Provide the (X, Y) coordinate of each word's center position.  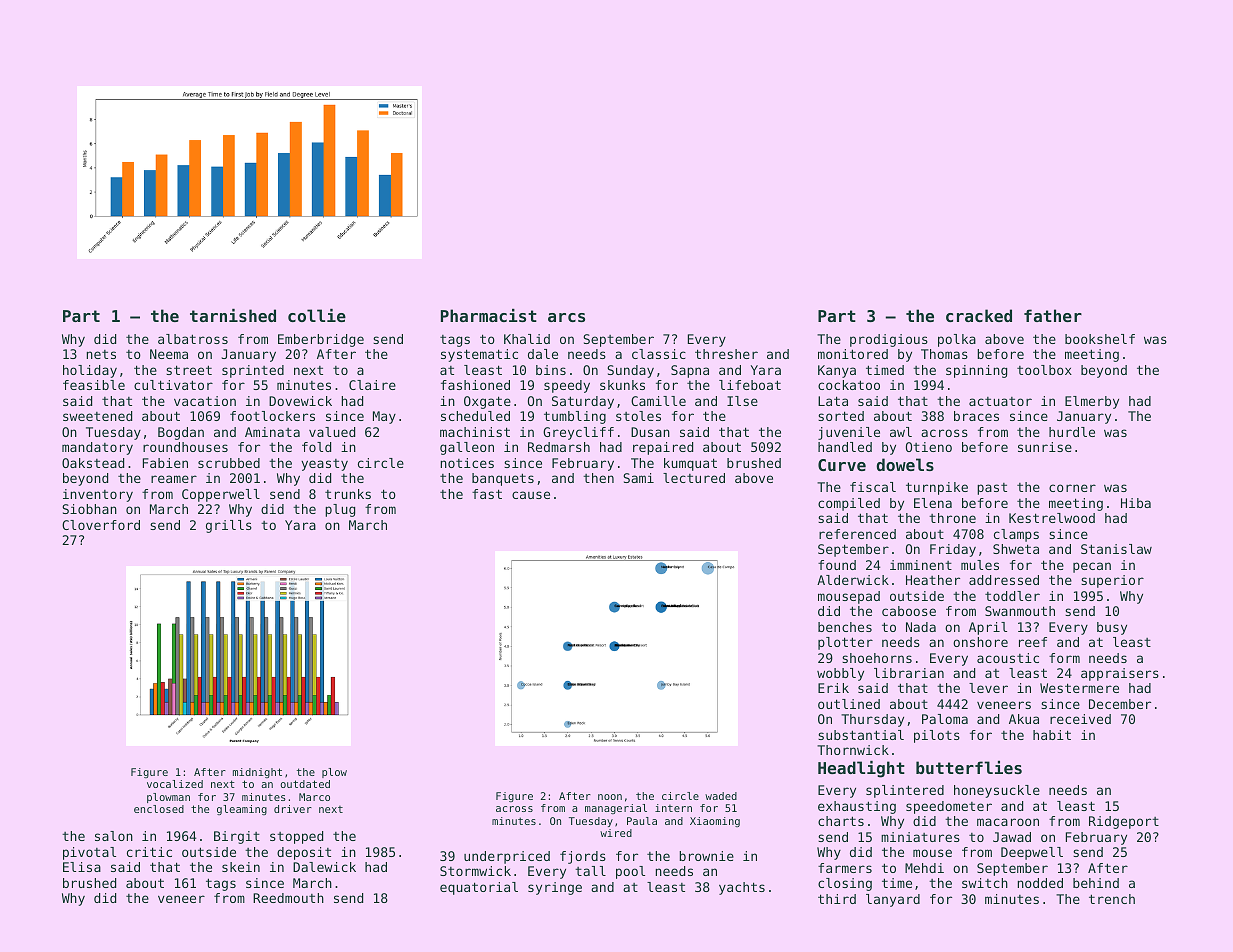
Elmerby (1092, 402)
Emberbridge (321, 340)
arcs (566, 317)
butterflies (969, 767)
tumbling (575, 417)
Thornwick (853, 750)
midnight (257, 773)
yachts (742, 888)
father (1053, 315)
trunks (348, 494)
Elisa (82, 867)
